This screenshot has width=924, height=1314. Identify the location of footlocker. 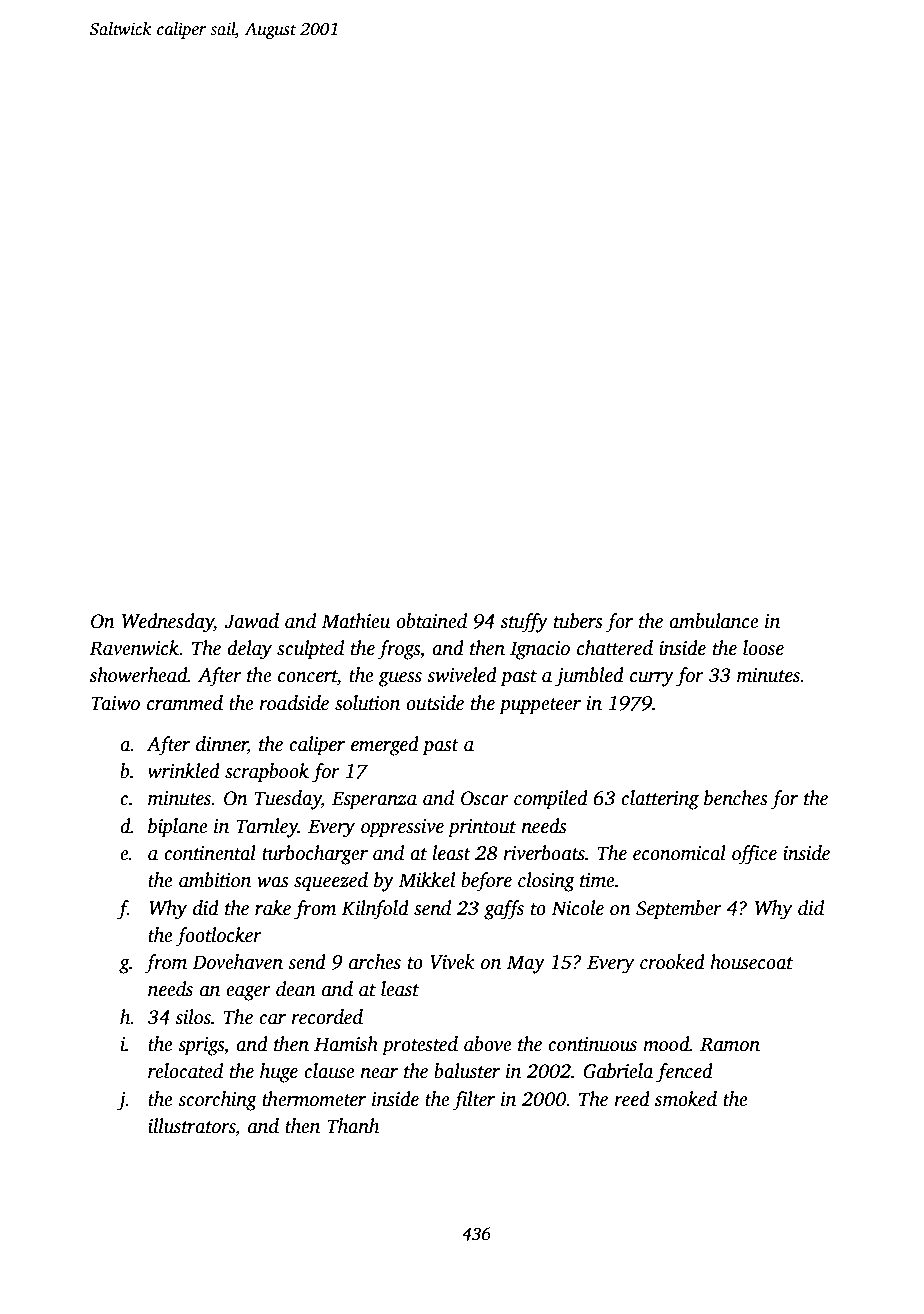
(219, 937).
